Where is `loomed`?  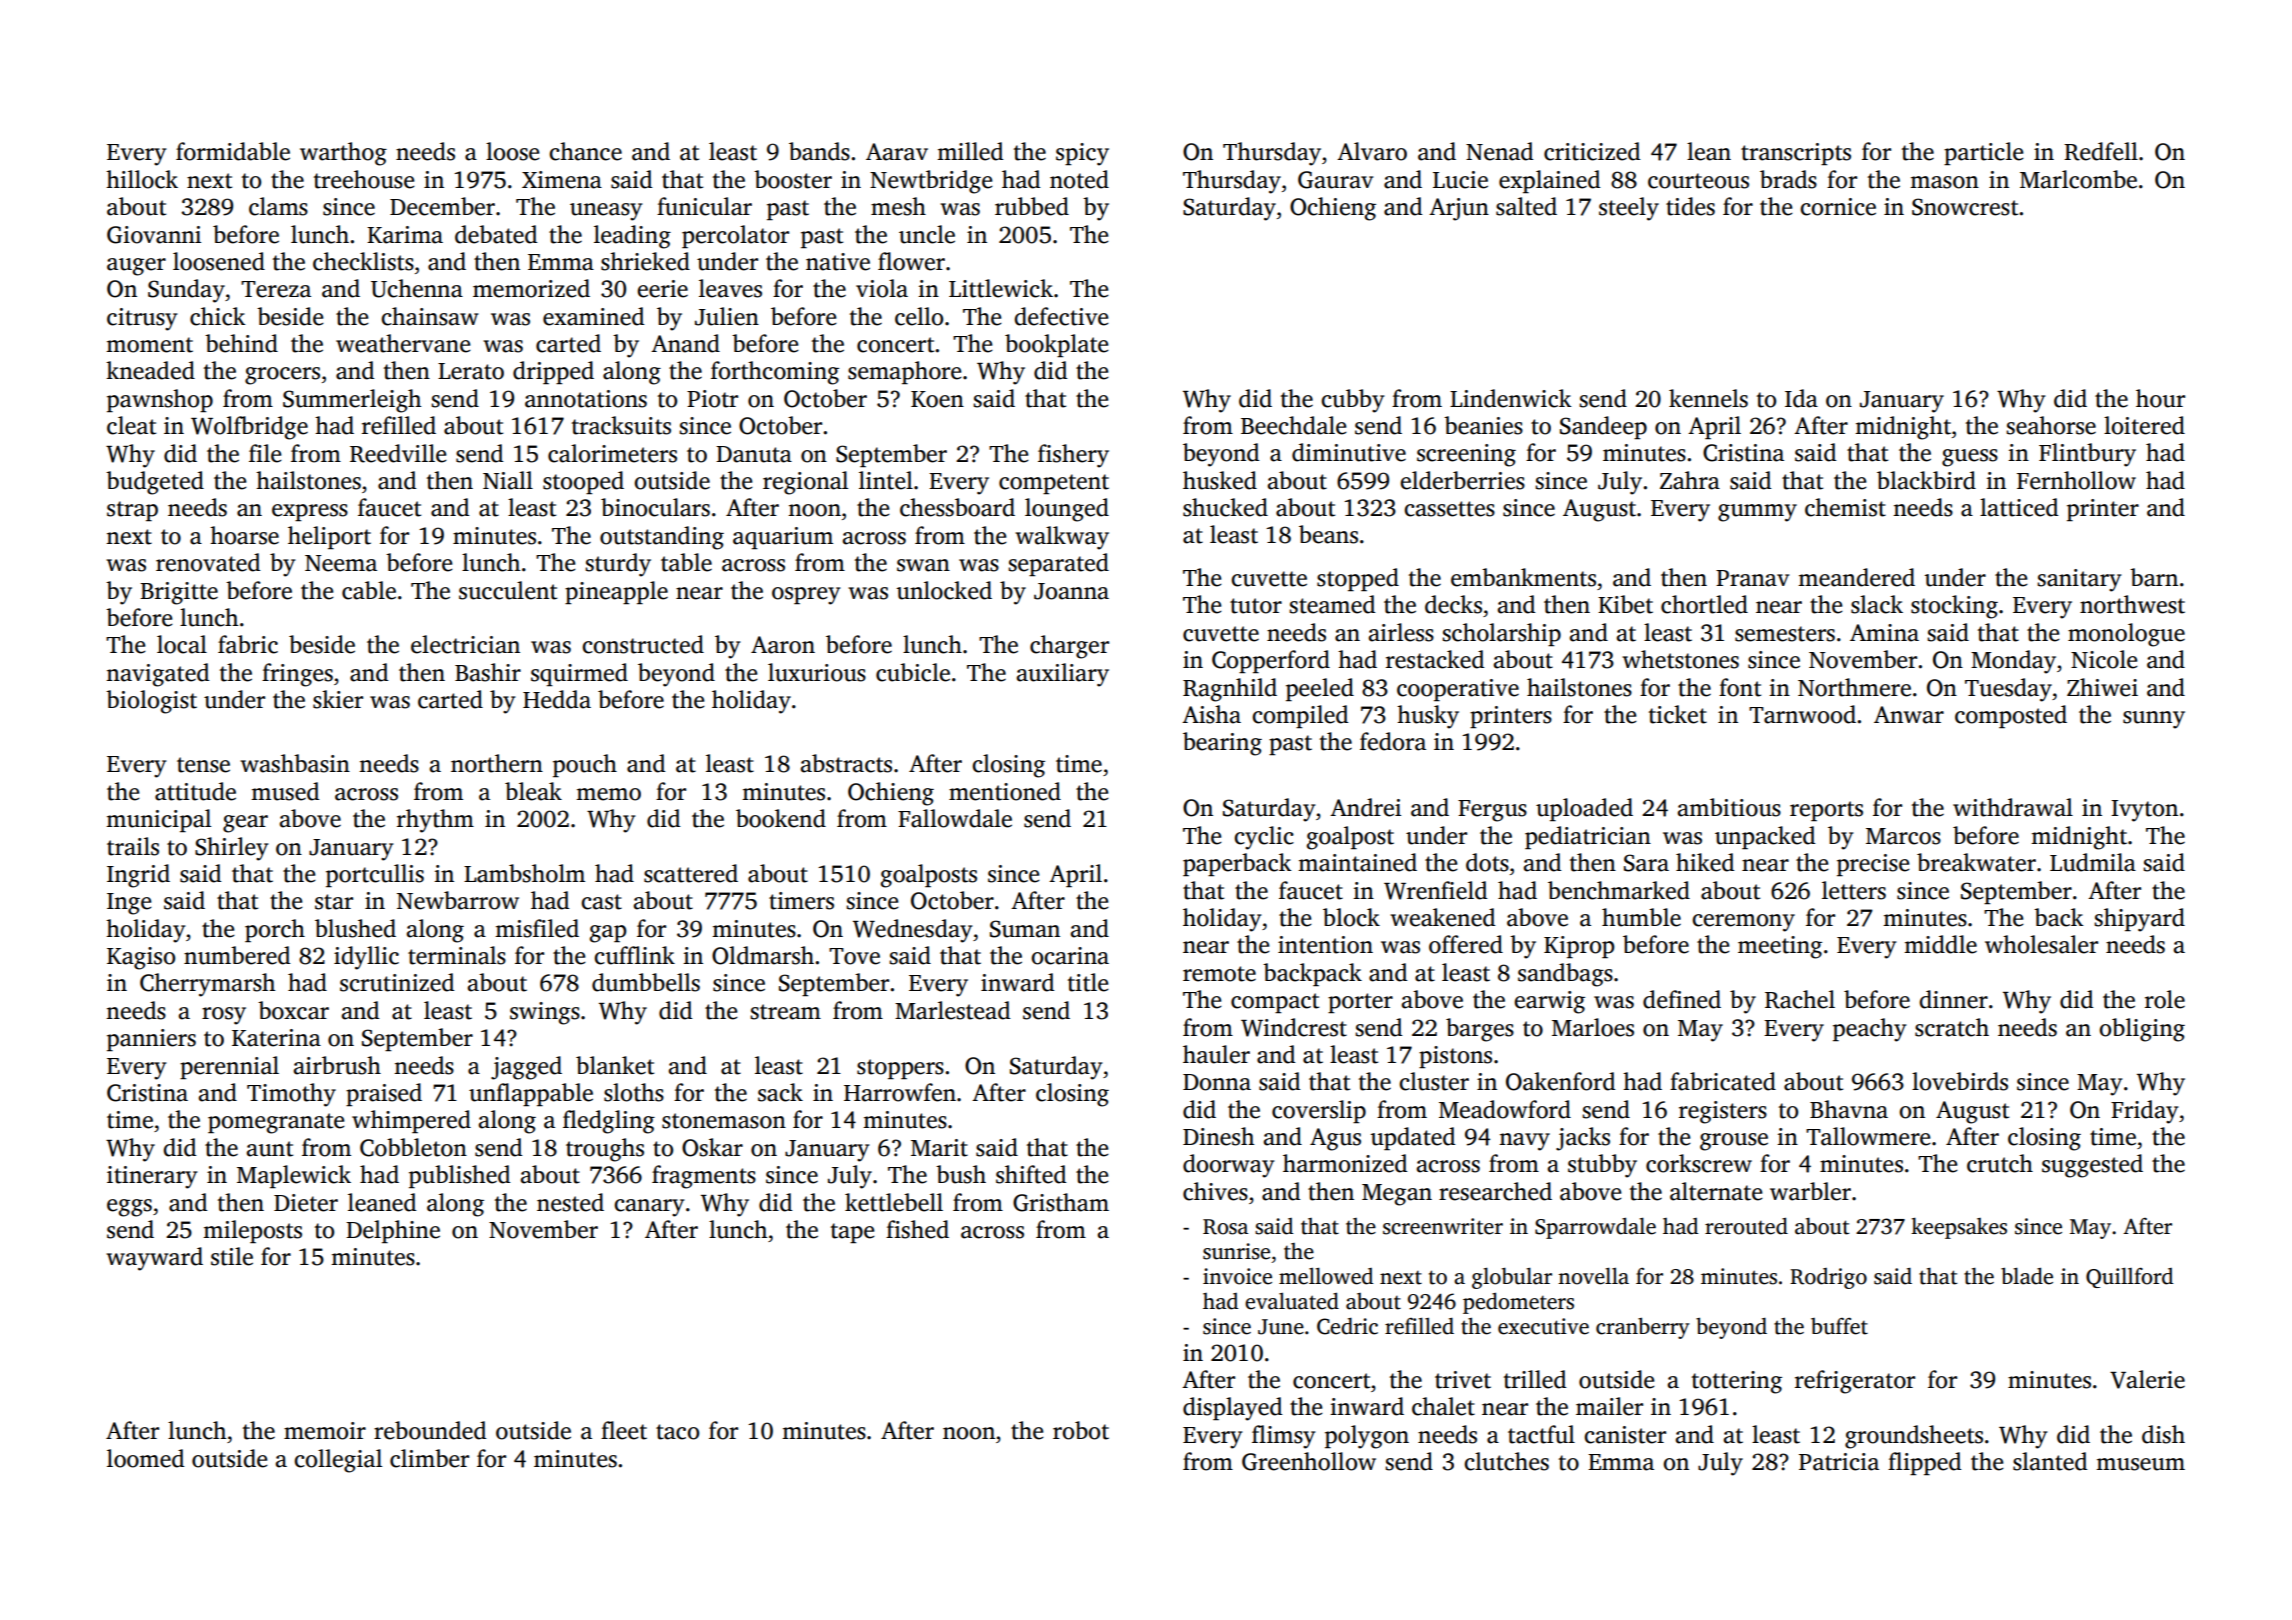
loomed is located at coordinates (145, 1458).
